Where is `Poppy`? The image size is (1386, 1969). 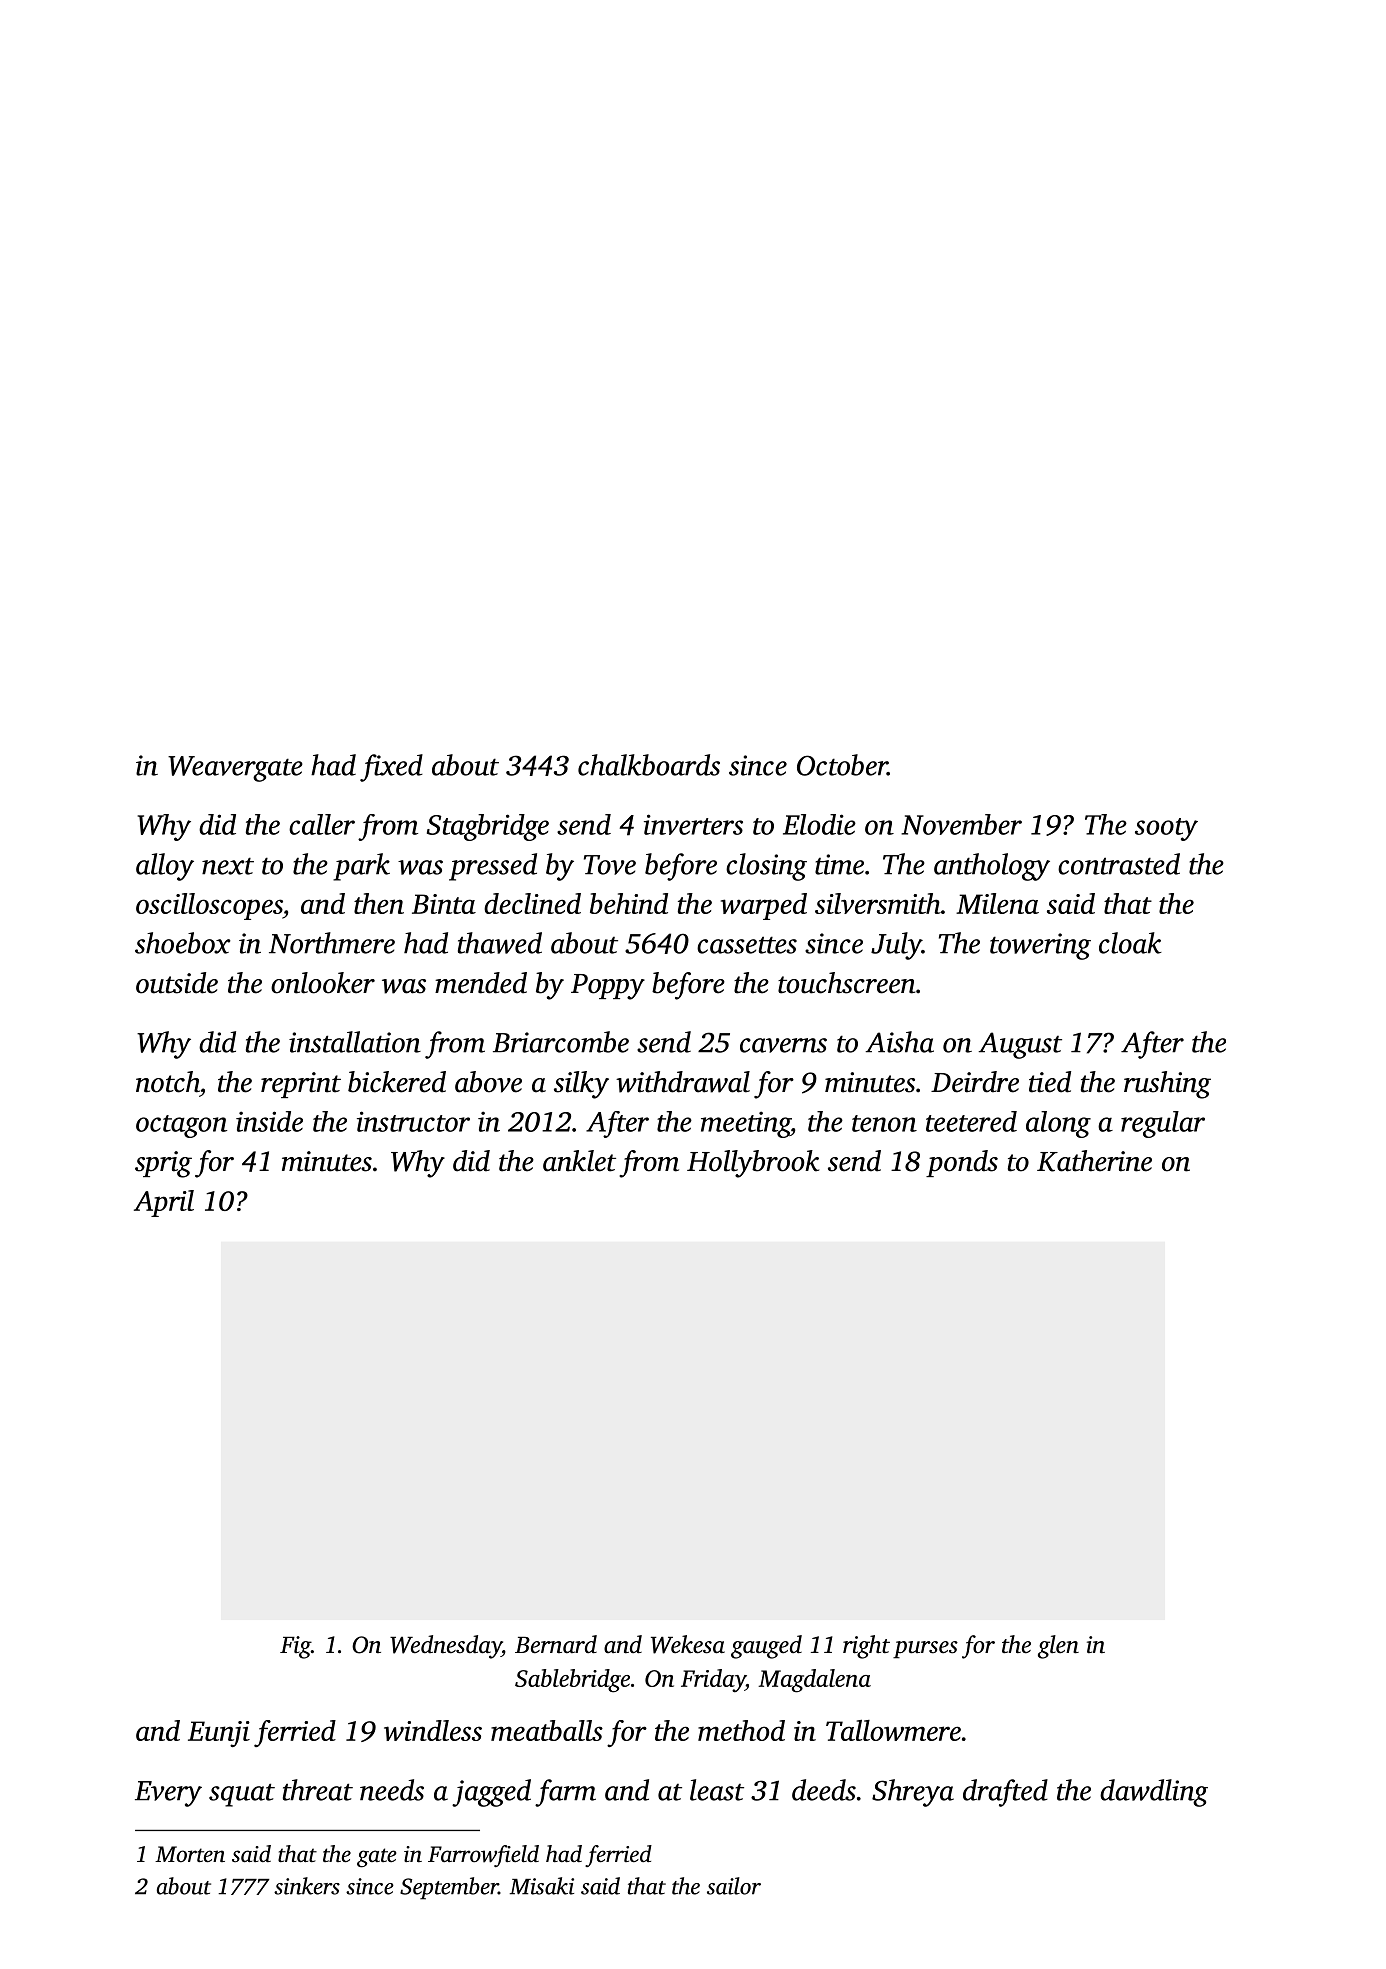 Poppy is located at coordinates (608, 987).
